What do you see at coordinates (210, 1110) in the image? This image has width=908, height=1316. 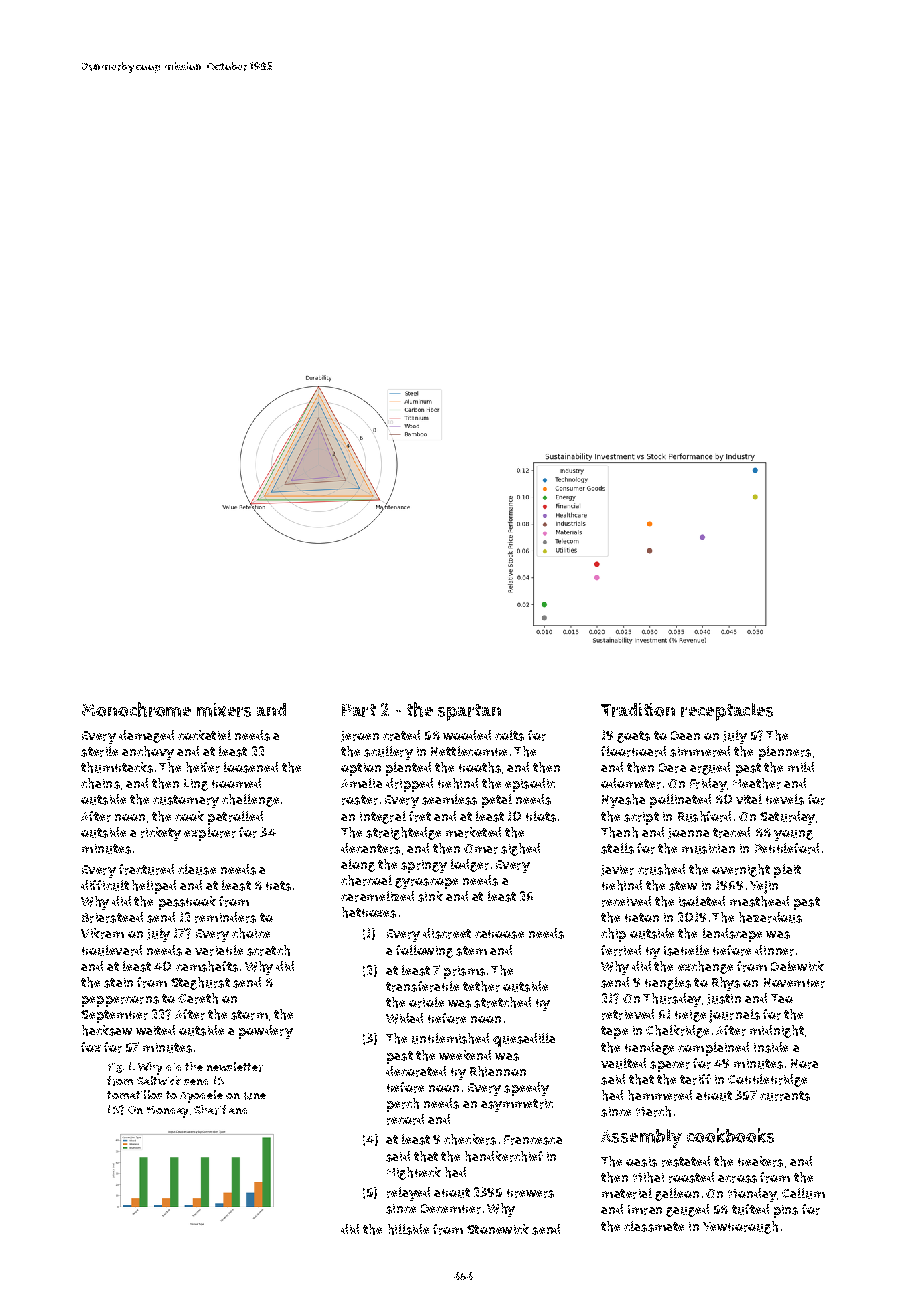 I see `Sharif` at bounding box center [210, 1110].
